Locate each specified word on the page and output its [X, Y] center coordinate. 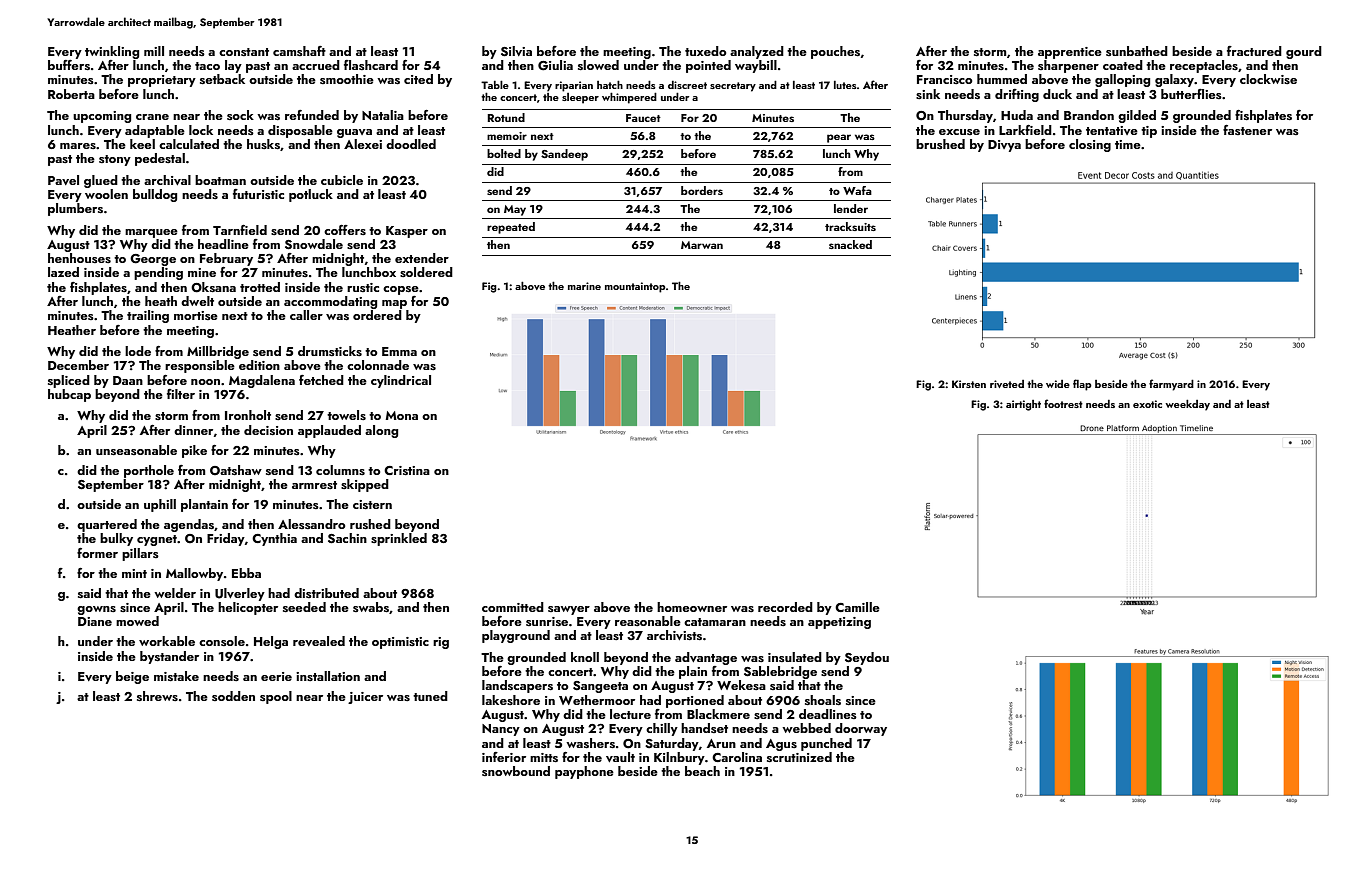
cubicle [342, 180]
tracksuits [850, 226]
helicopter [248, 608]
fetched [321, 380]
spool [276, 697]
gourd [1304, 52]
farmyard [1171, 385]
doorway [861, 729]
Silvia [516, 51]
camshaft [299, 51]
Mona [401, 415]
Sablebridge [780, 672]
